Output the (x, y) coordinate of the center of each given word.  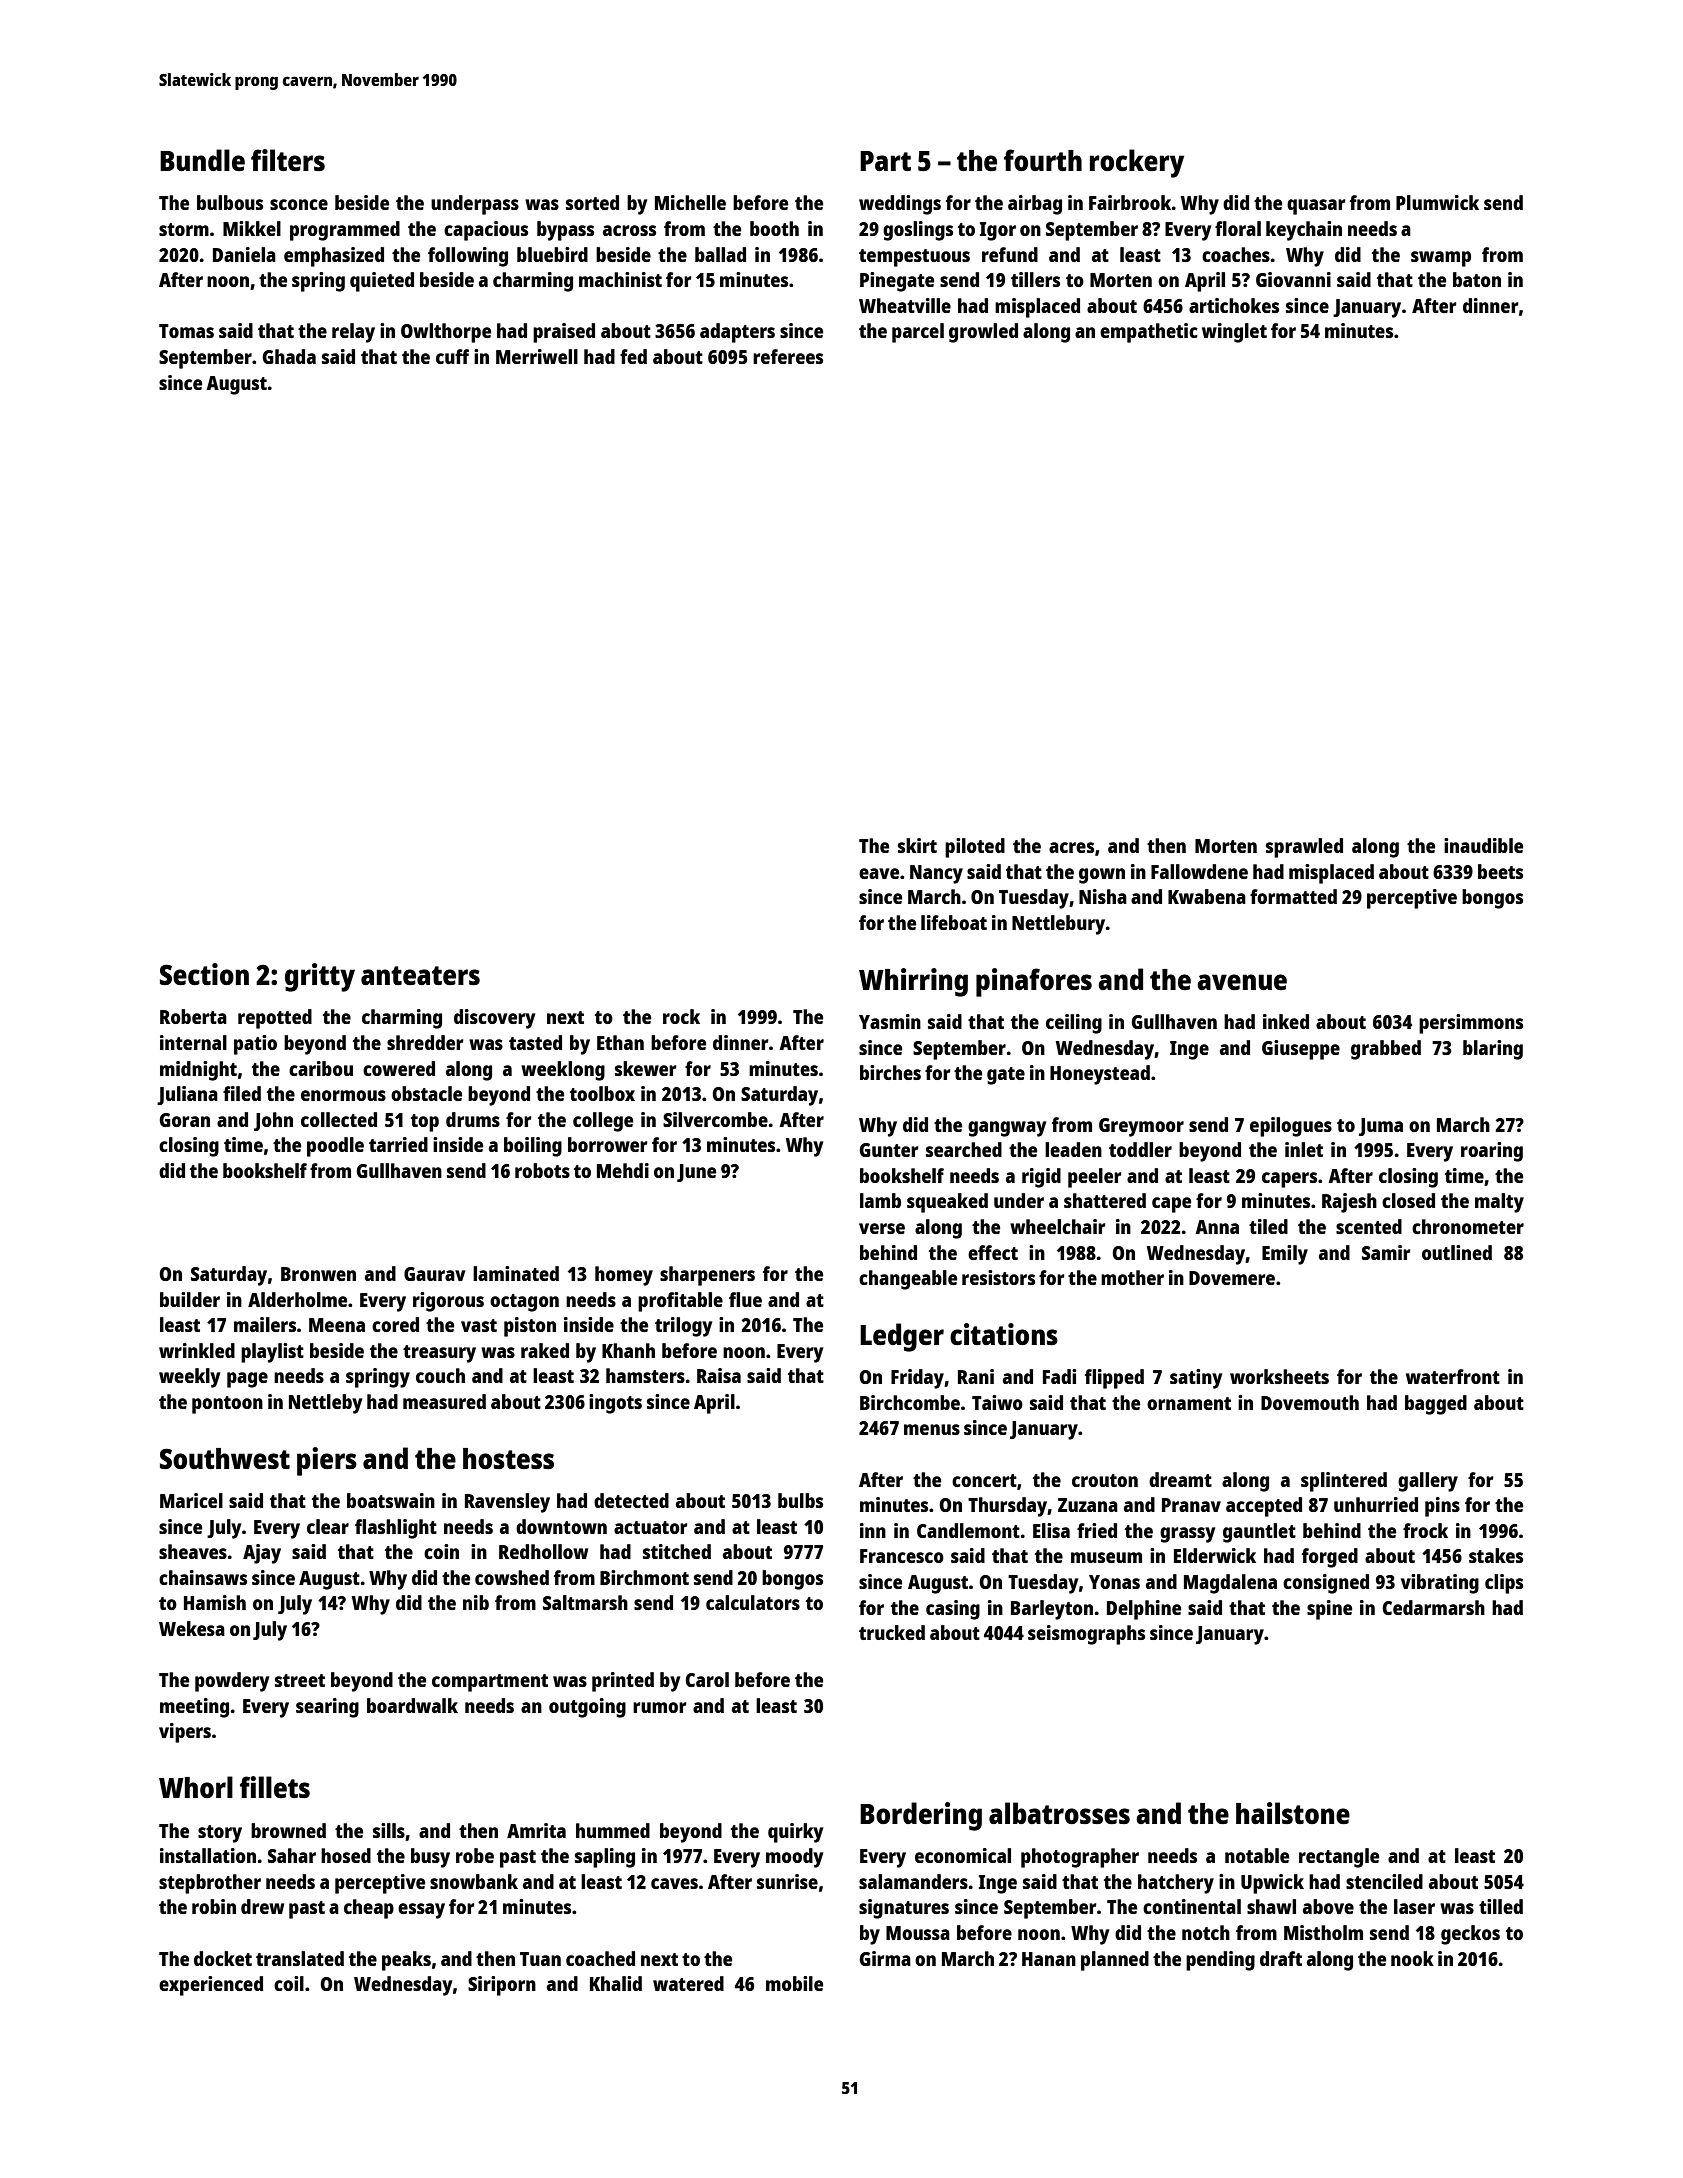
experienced (211, 1986)
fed (633, 356)
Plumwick (1437, 202)
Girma (885, 1958)
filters (288, 160)
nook (1412, 1958)
